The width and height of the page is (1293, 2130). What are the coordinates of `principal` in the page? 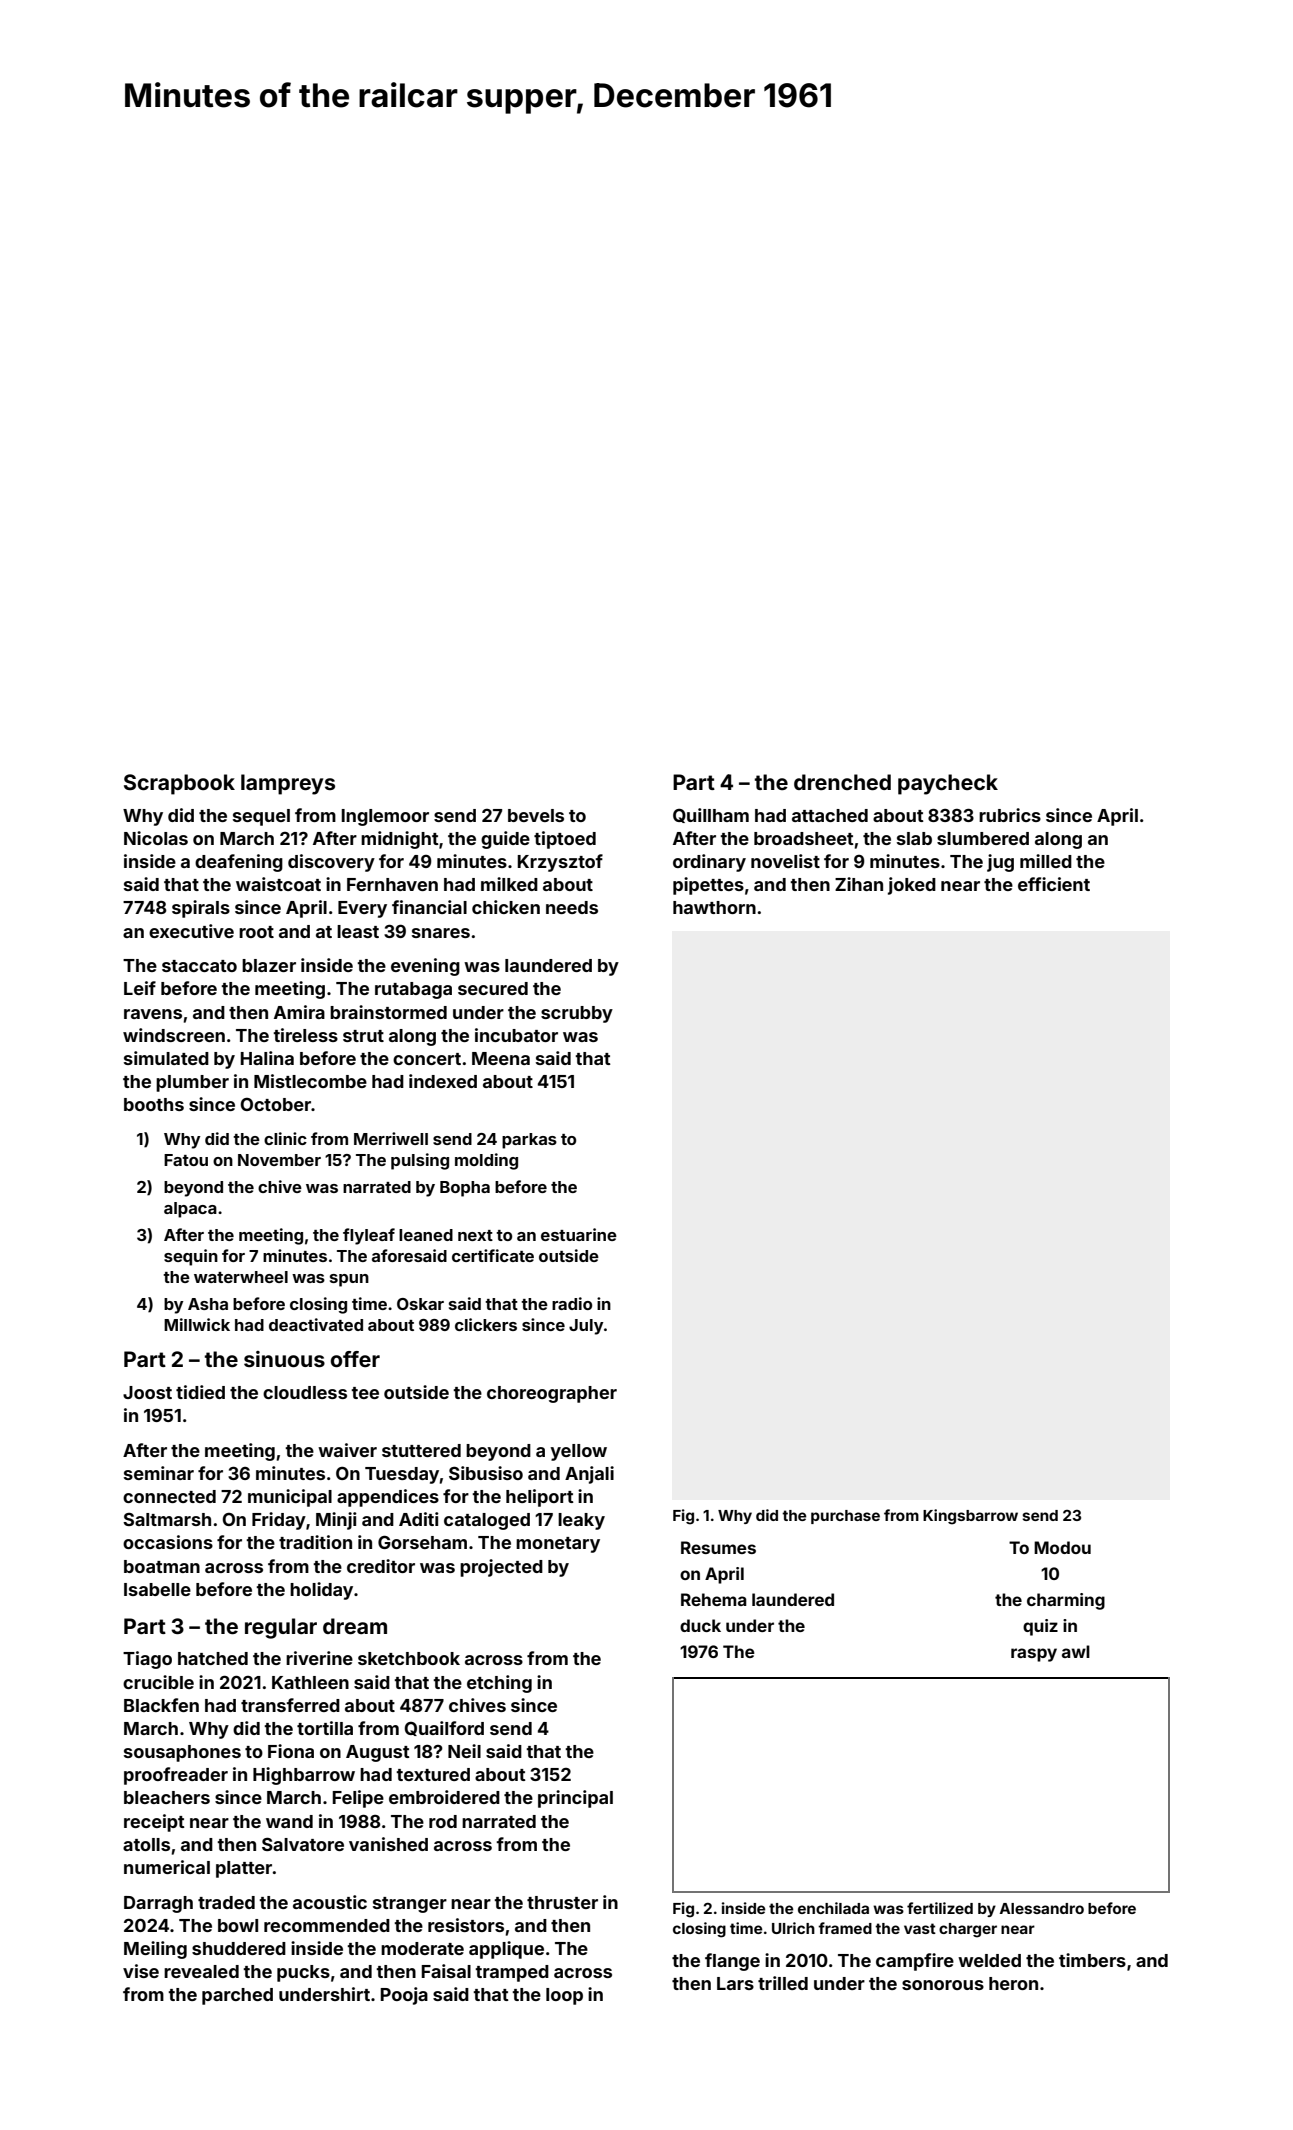 It's located at (575, 1799).
